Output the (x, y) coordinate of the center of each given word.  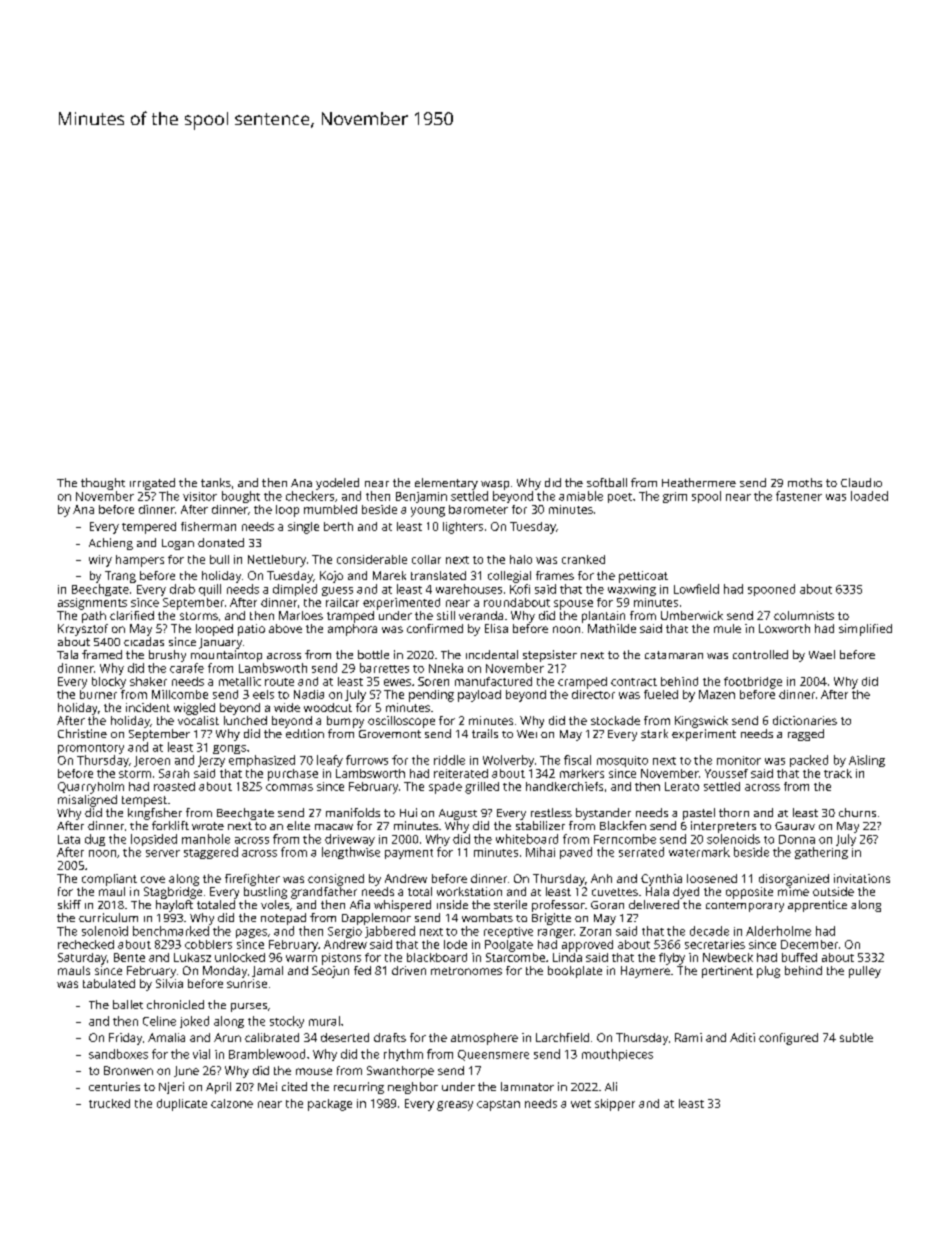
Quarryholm (91, 788)
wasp (495, 485)
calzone (232, 1103)
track (838, 773)
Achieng (111, 544)
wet (581, 1104)
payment (409, 854)
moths (805, 482)
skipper (615, 1105)
